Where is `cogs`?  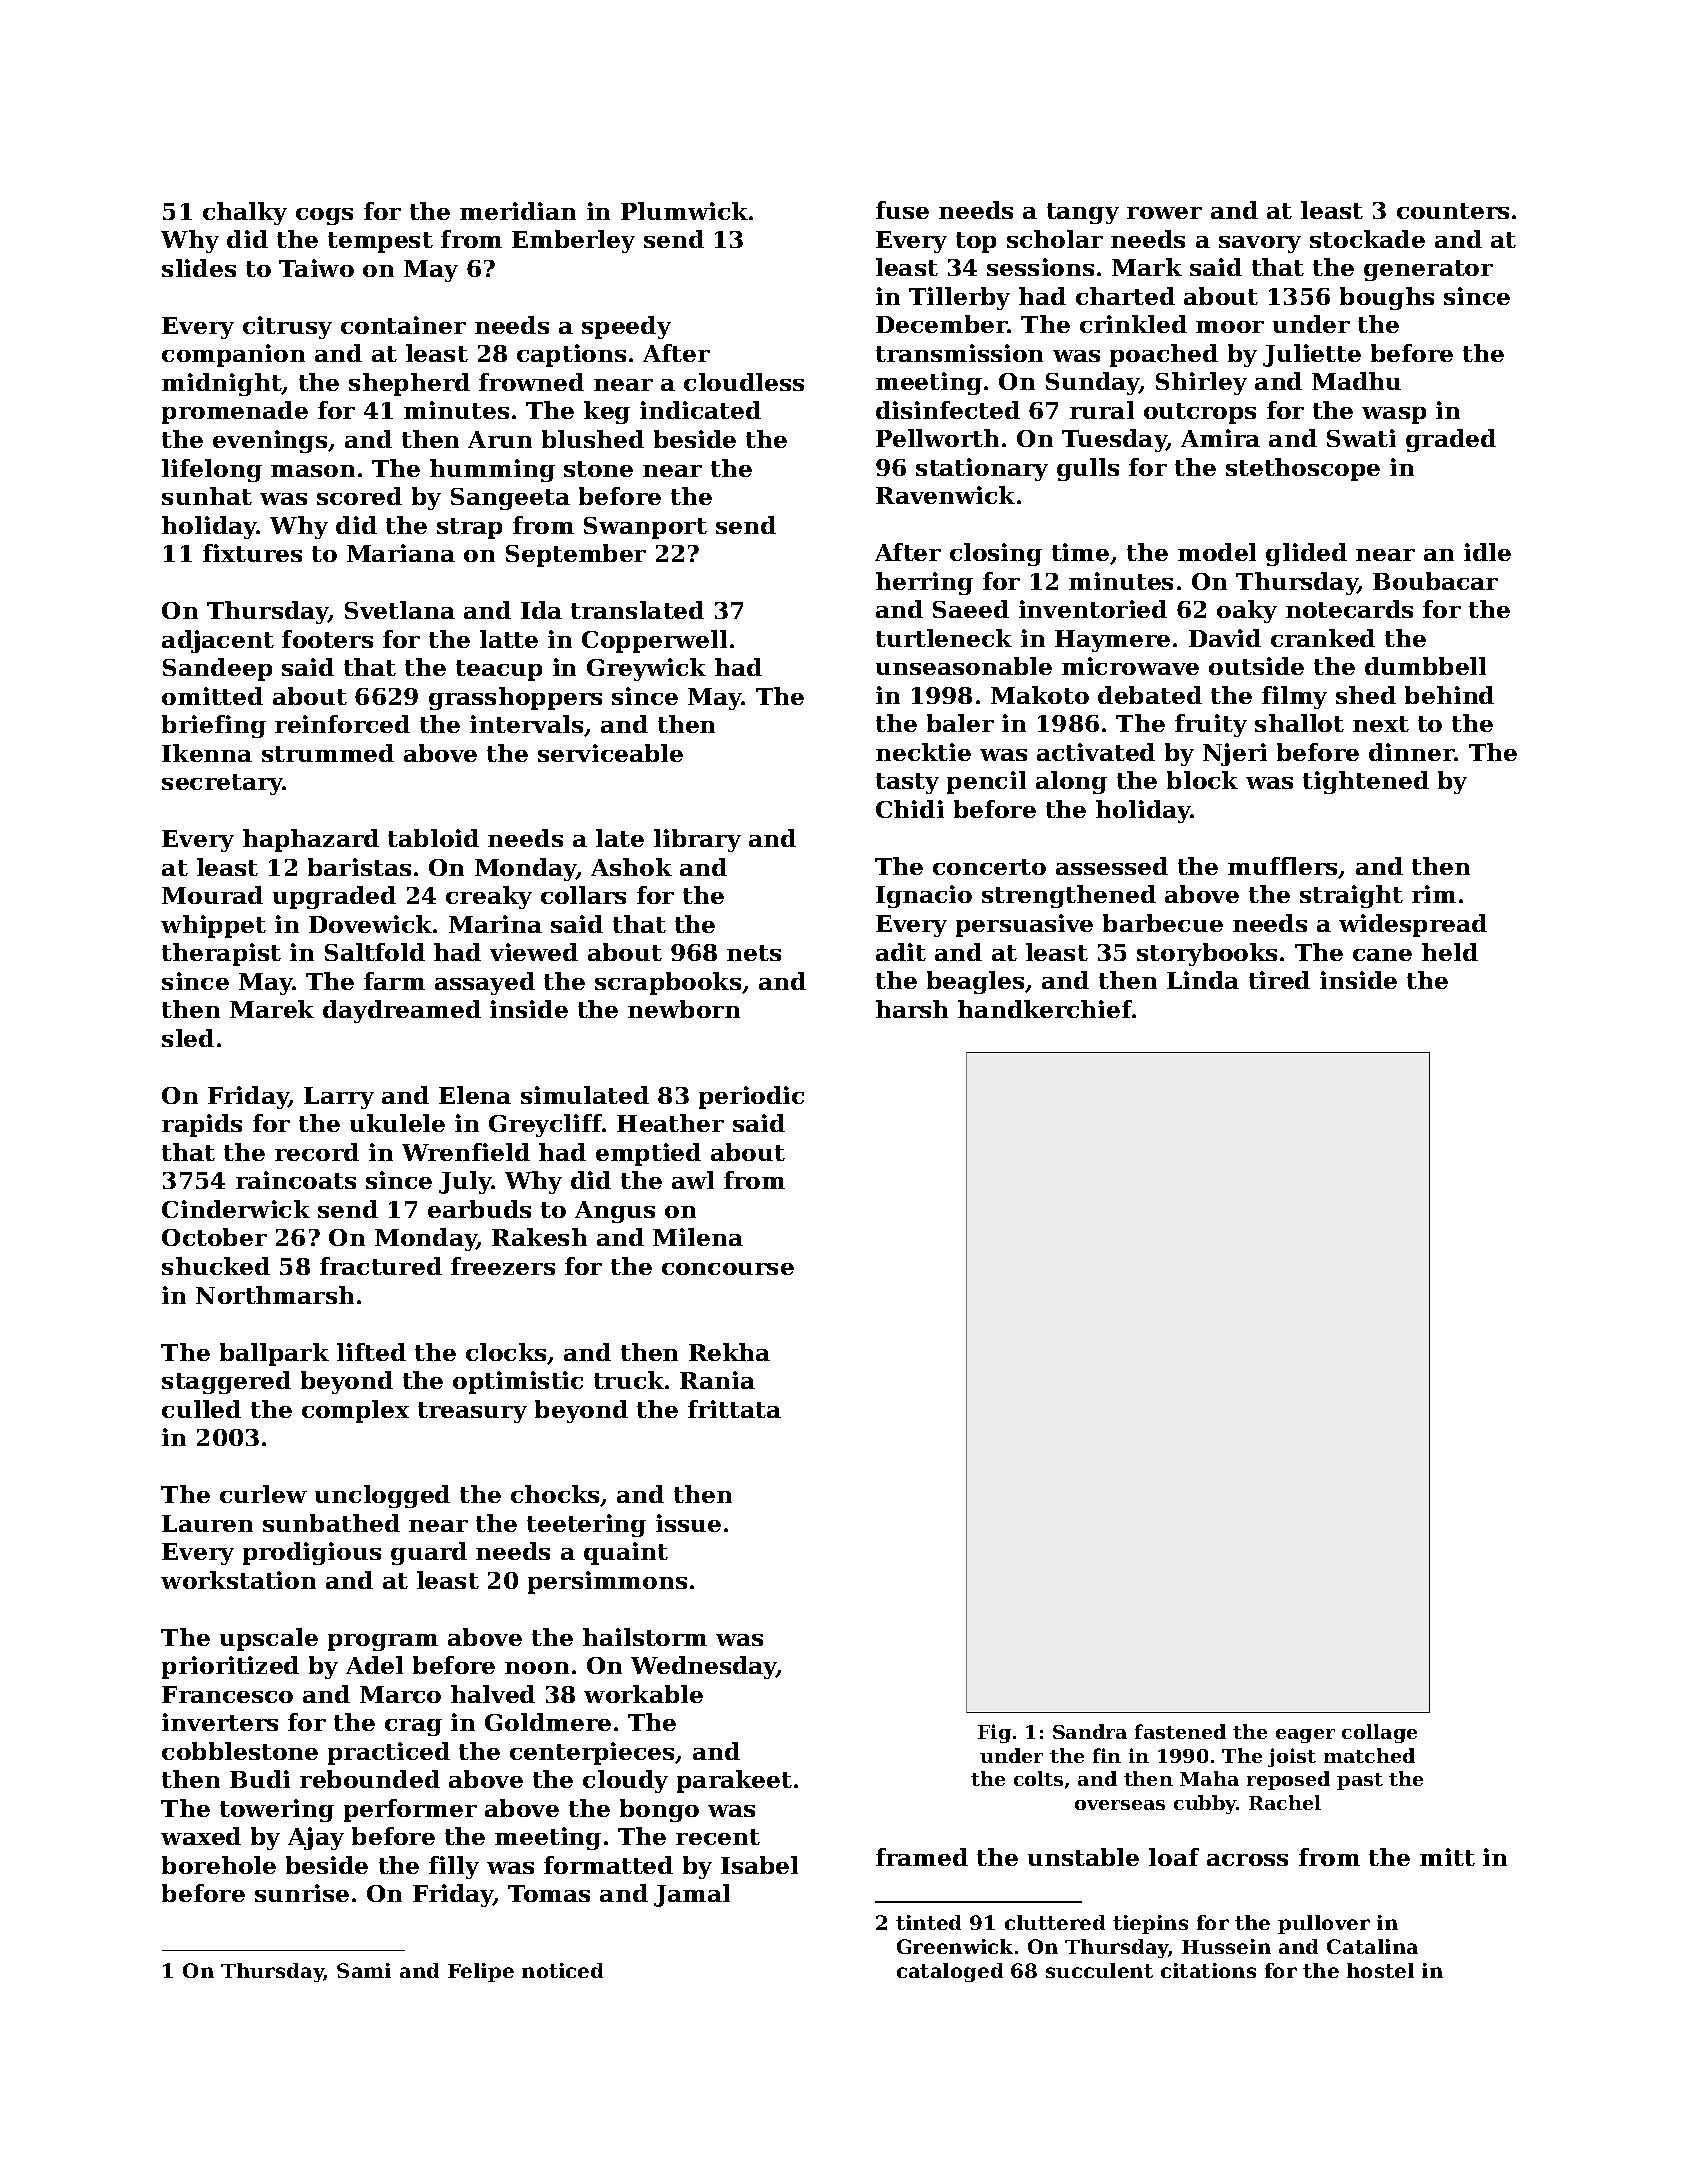
cogs is located at coordinates (324, 216).
